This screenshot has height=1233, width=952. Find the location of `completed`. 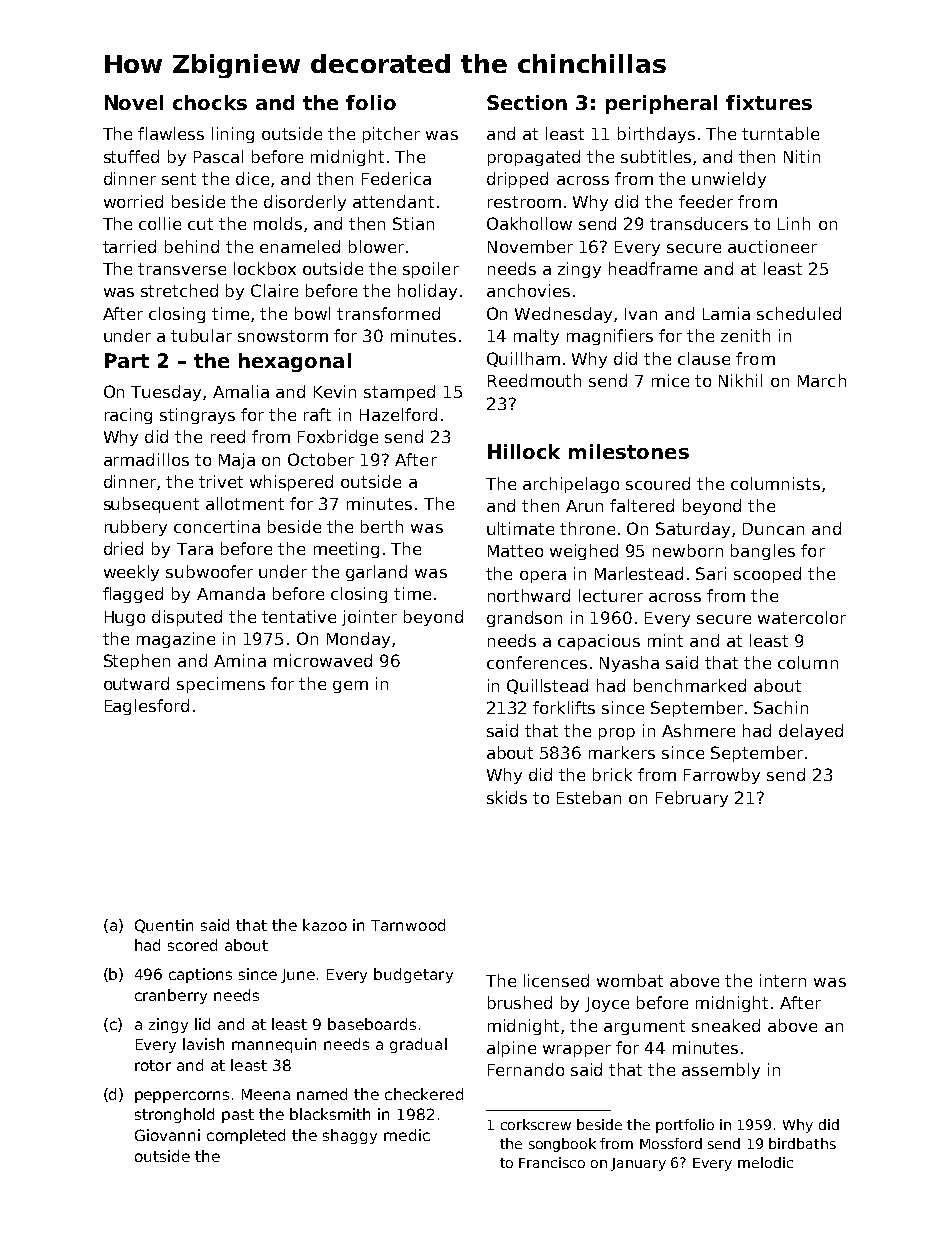

completed is located at coordinates (246, 1136).
